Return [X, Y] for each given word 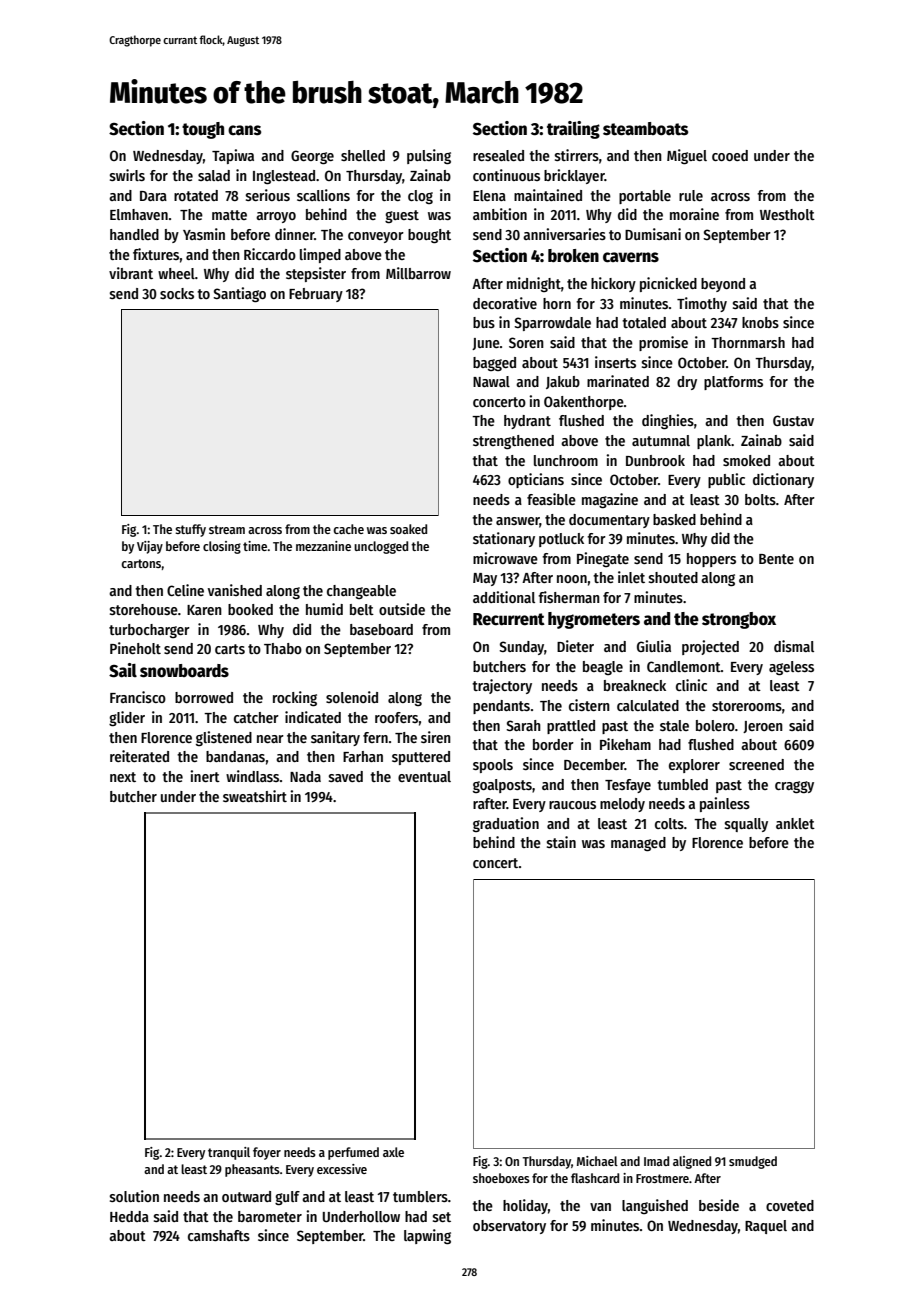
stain [561, 842]
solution [134, 1196]
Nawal [491, 381]
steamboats [645, 129]
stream [227, 529]
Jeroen [763, 727]
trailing [573, 130]
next [123, 777]
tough [203, 130]
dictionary [783, 480]
